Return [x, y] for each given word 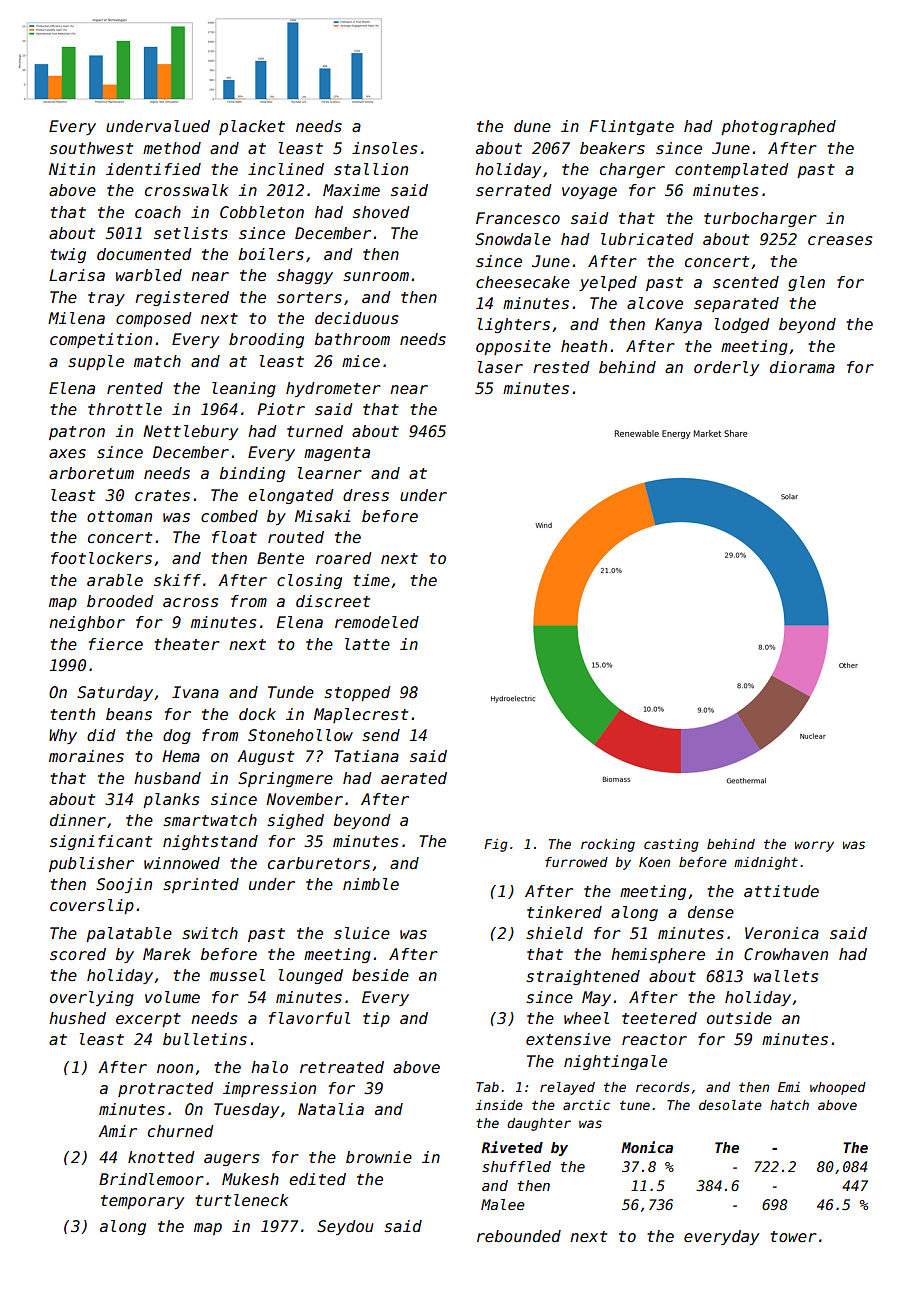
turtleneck [241, 1200]
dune [532, 126]
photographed [778, 127]
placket [252, 127]
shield [554, 933]
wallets [786, 976]
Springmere [285, 779]
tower [793, 1236]
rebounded [519, 1236]
